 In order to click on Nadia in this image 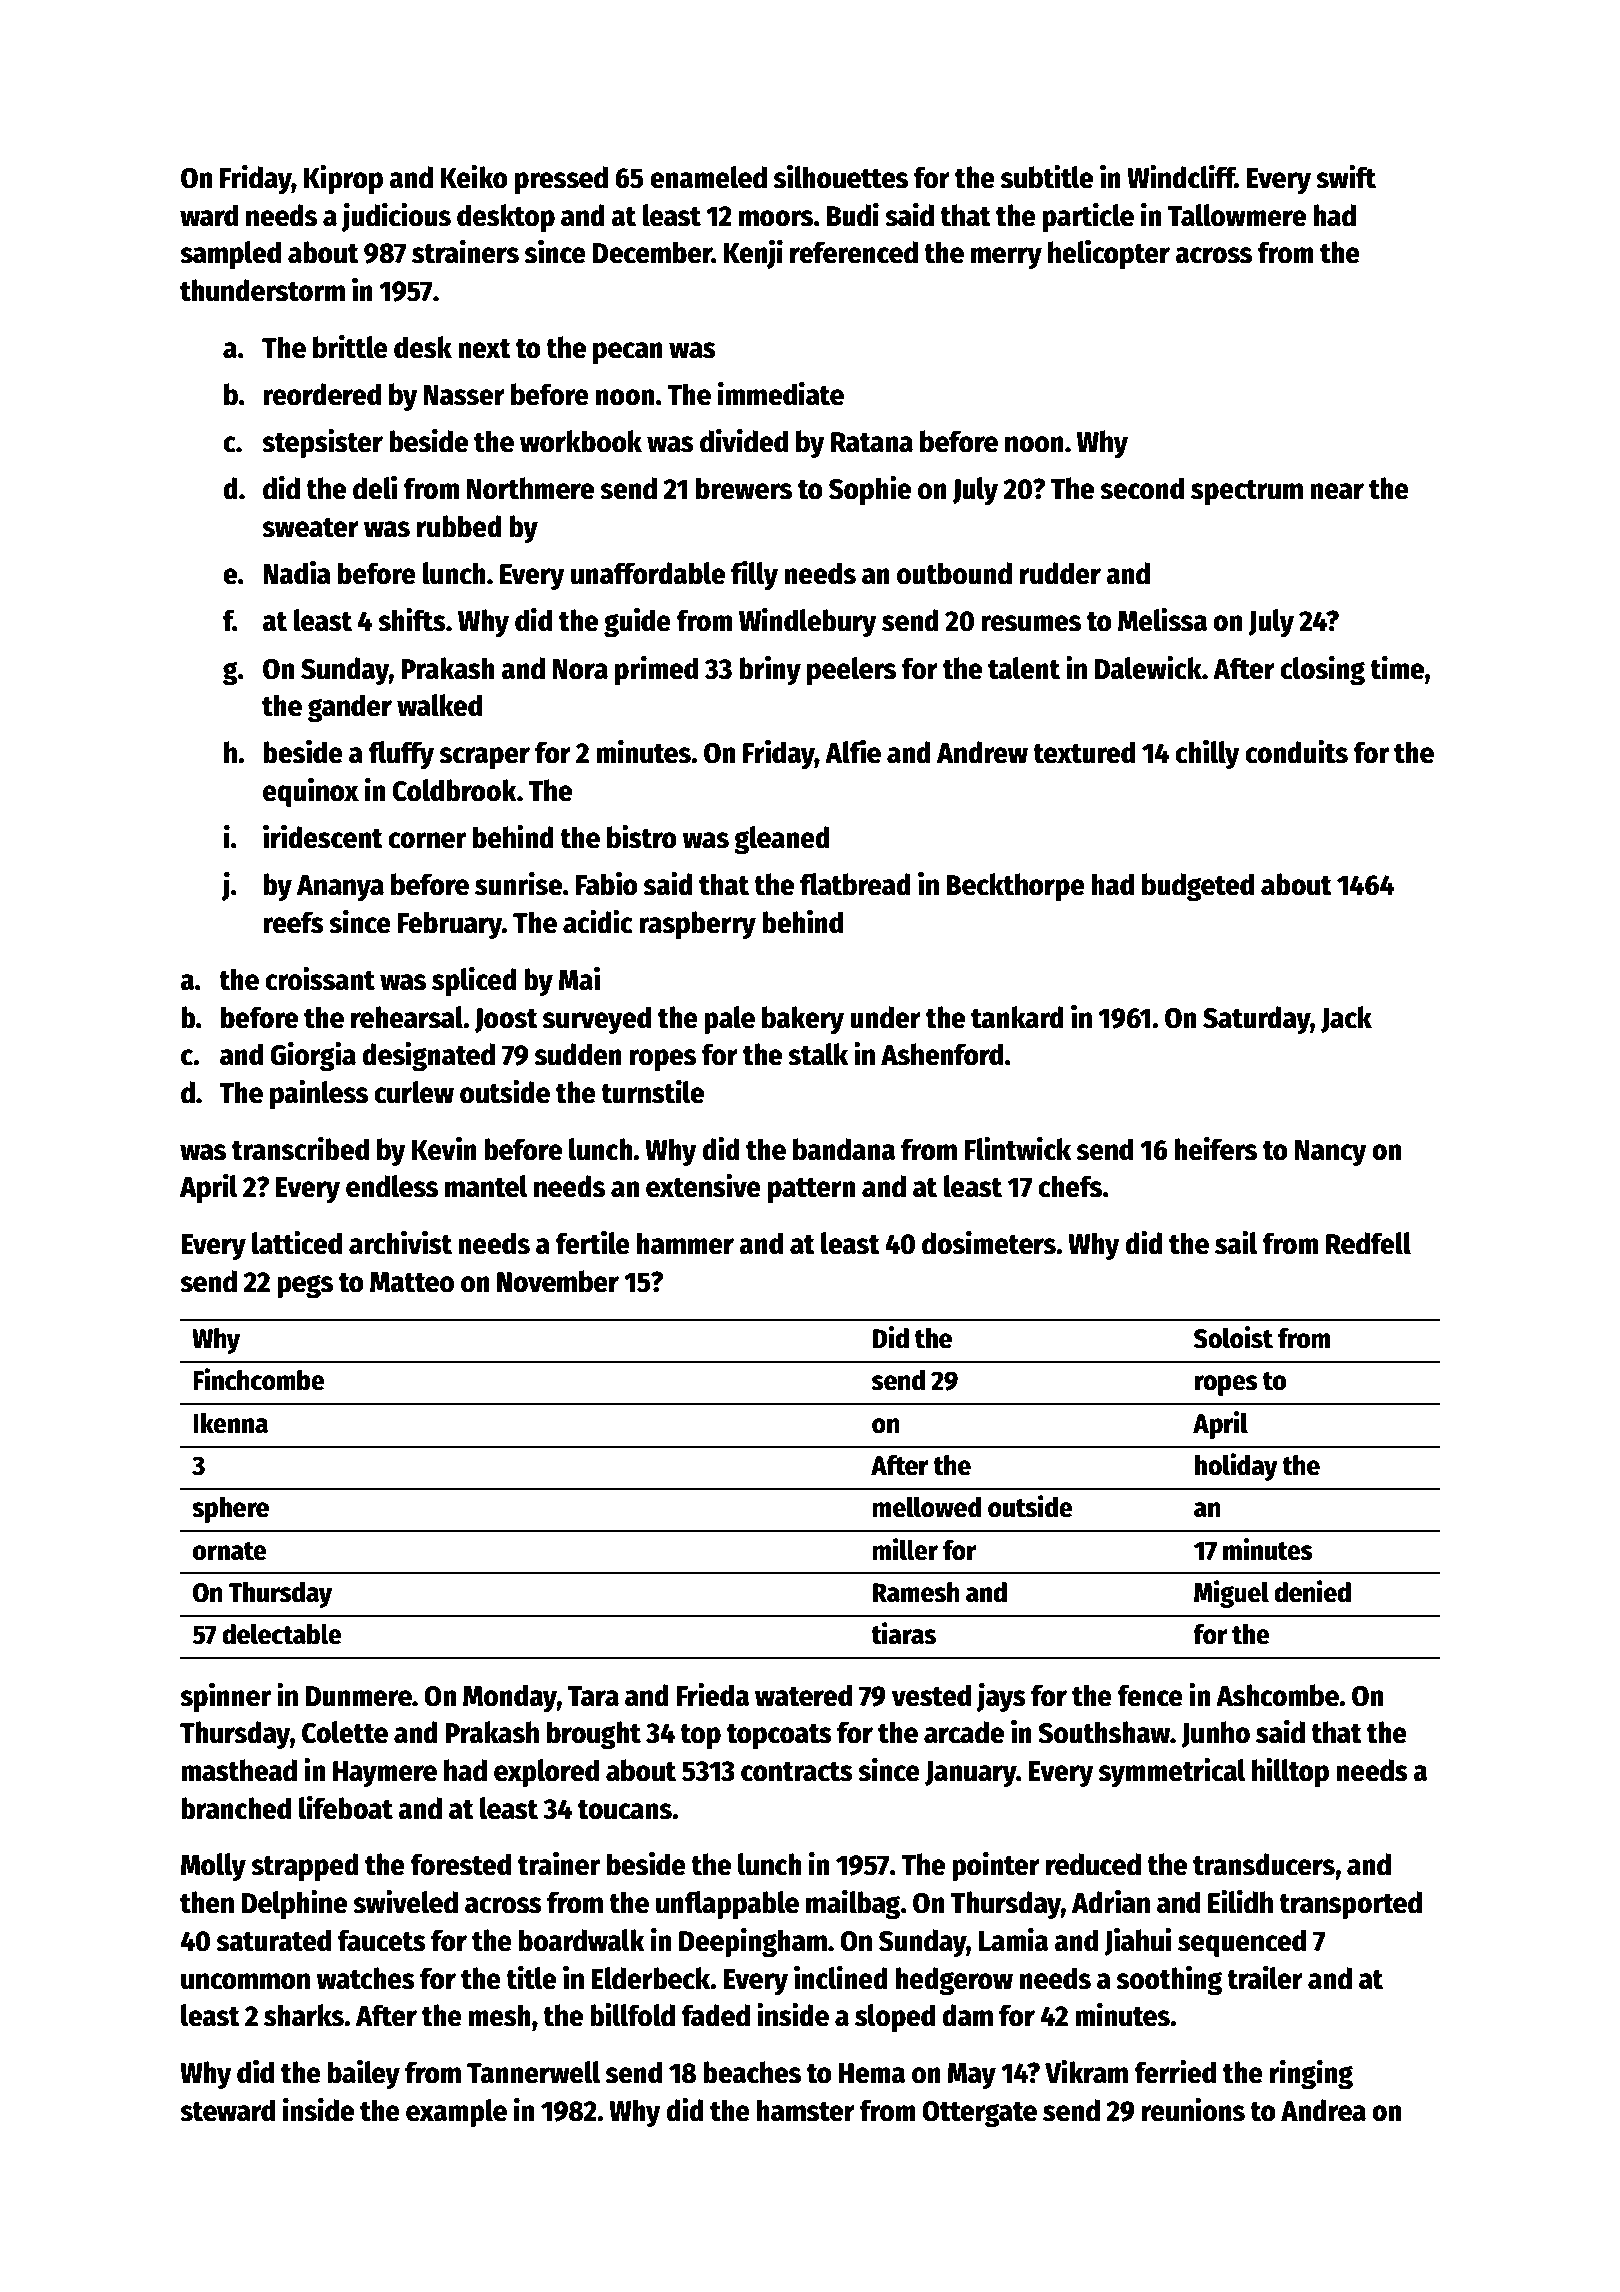, I will do `click(297, 573)`.
